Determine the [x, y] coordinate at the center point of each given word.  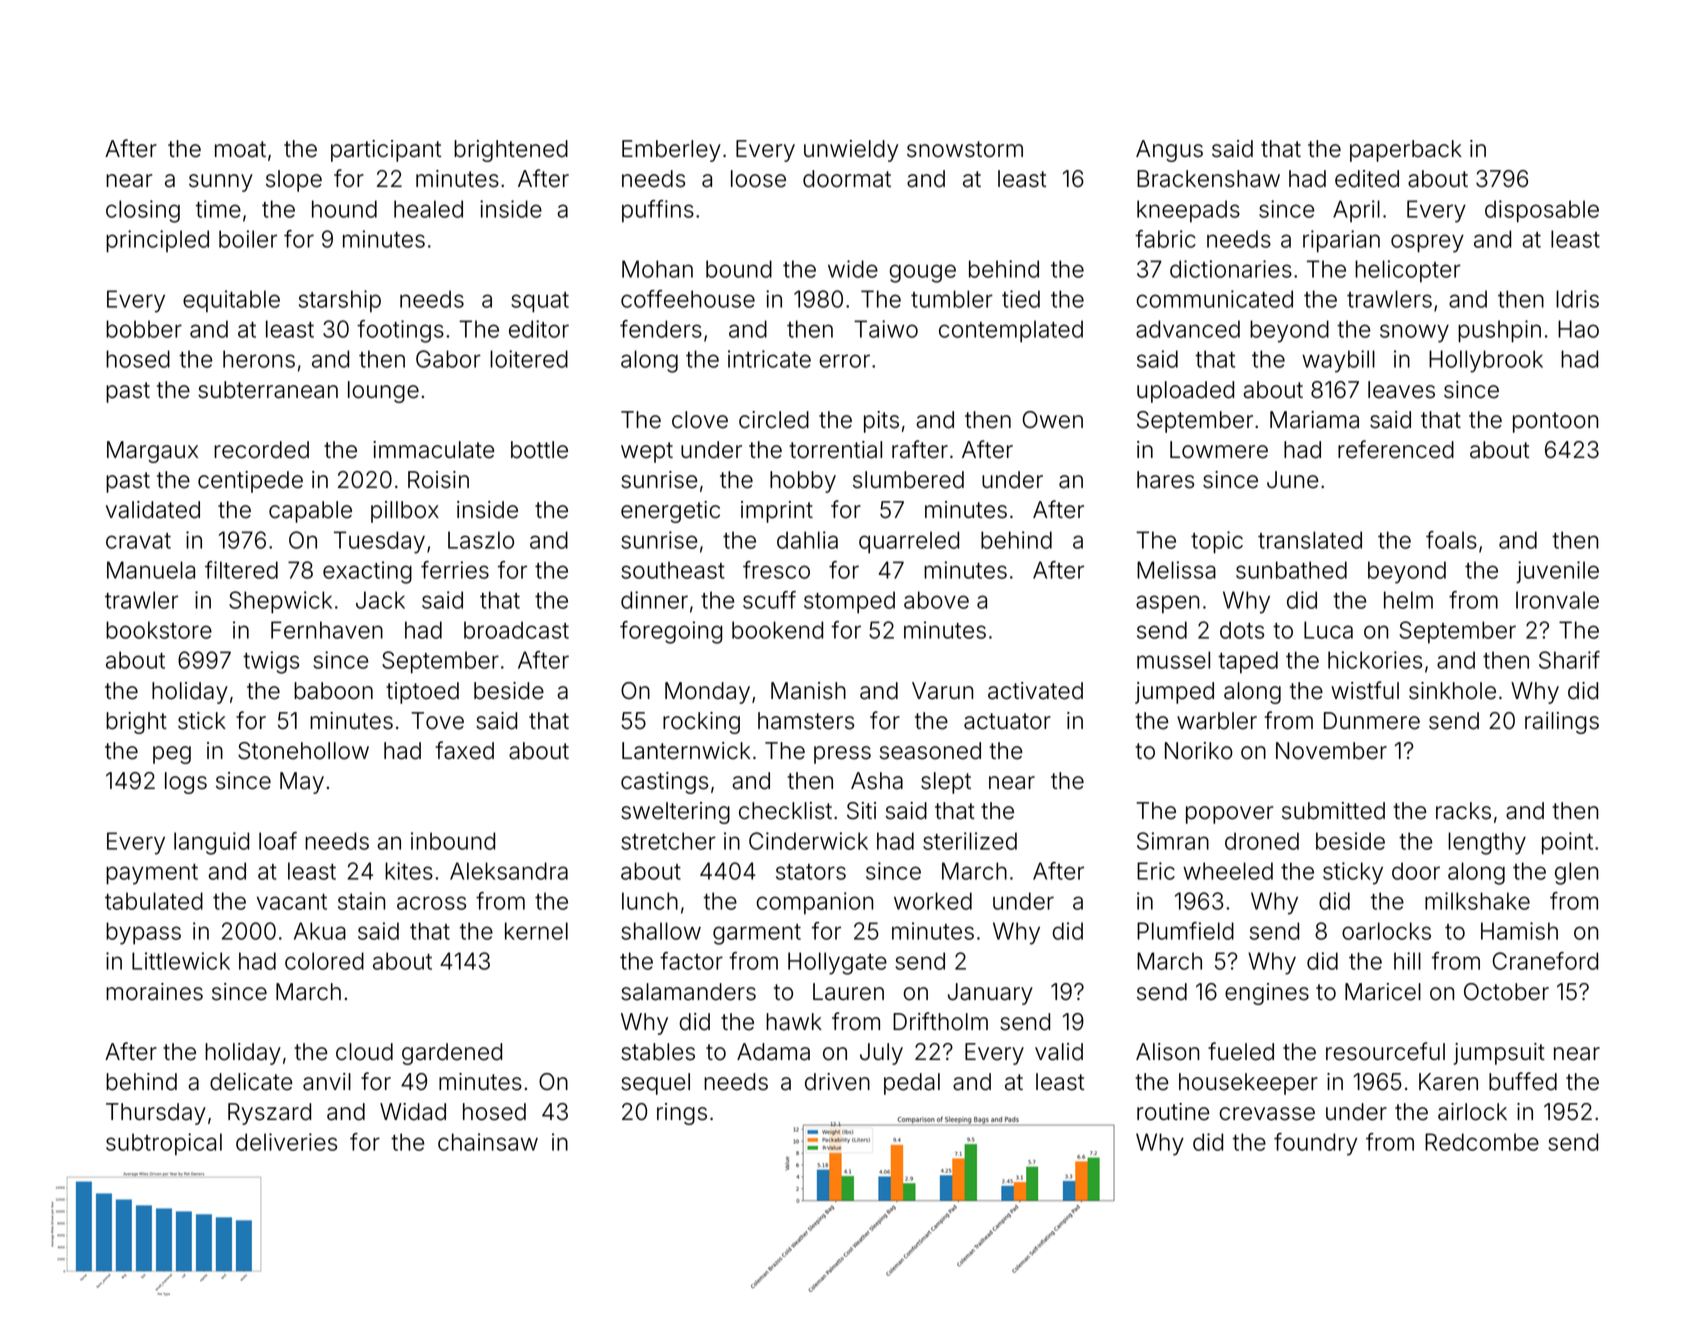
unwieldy [851, 151]
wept [647, 452]
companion [815, 903]
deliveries [286, 1142]
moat [240, 149]
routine [1173, 1112]
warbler [1217, 721]
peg [172, 755]
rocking [701, 723]
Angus [1169, 151]
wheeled [1228, 871]
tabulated [154, 901]
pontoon [1555, 422]
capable [310, 512]
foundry [1315, 1144]
